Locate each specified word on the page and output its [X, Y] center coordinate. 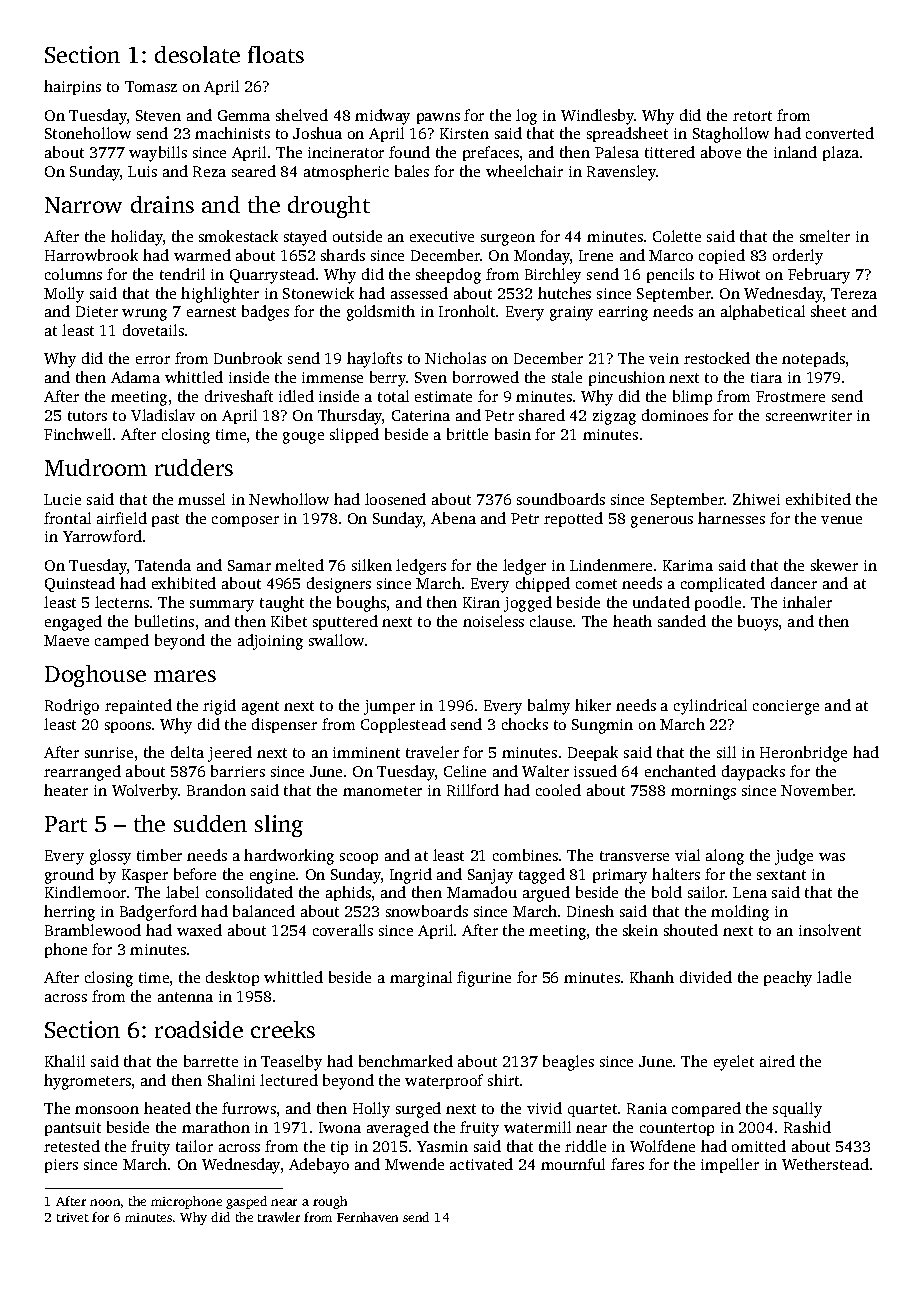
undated [661, 602]
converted [840, 133]
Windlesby [598, 117]
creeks [283, 1029]
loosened [395, 499]
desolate [197, 54]
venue [841, 520]
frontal [67, 518]
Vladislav [163, 415]
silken [372, 565]
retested [72, 1146]
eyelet [734, 1063]
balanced [264, 911]
